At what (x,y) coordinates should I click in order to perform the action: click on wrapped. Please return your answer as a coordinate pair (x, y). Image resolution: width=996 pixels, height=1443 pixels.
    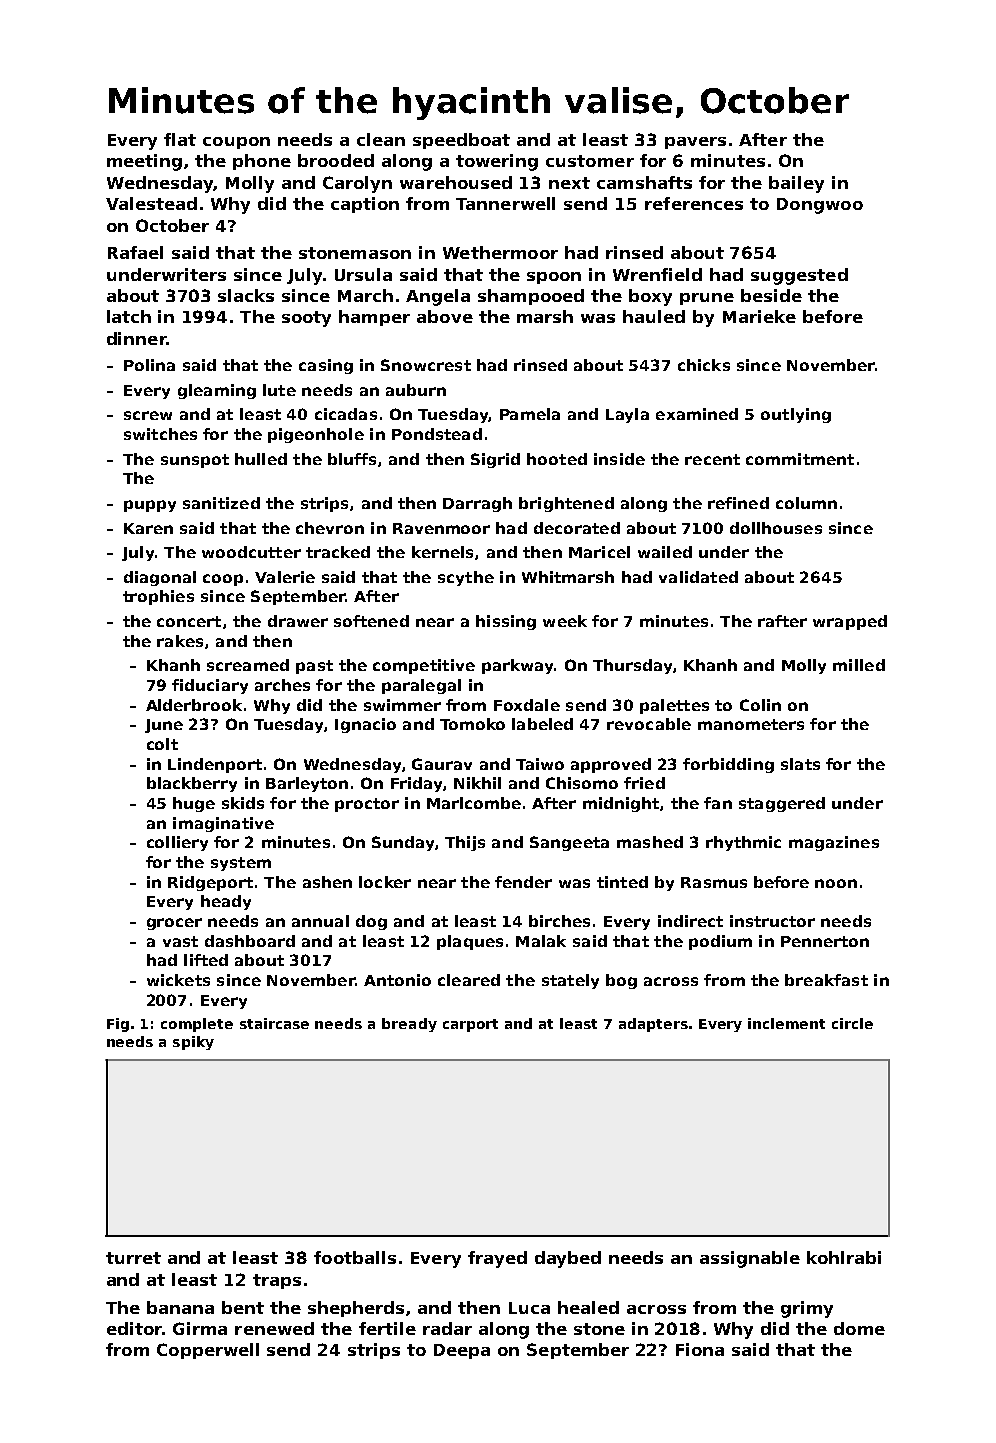
    Looking at the image, I should click on (850, 622).
